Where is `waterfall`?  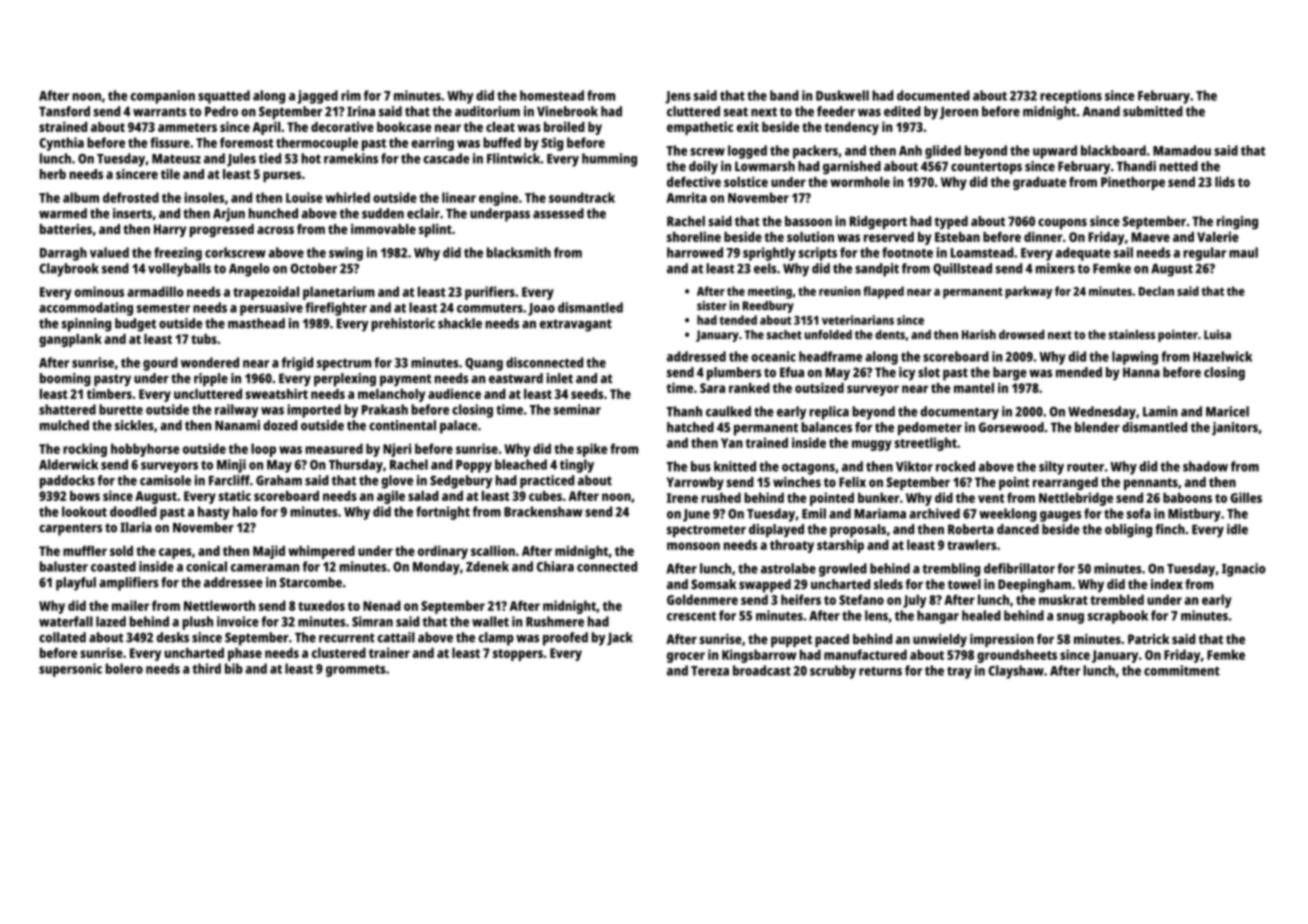
waterfall is located at coordinates (66, 621).
